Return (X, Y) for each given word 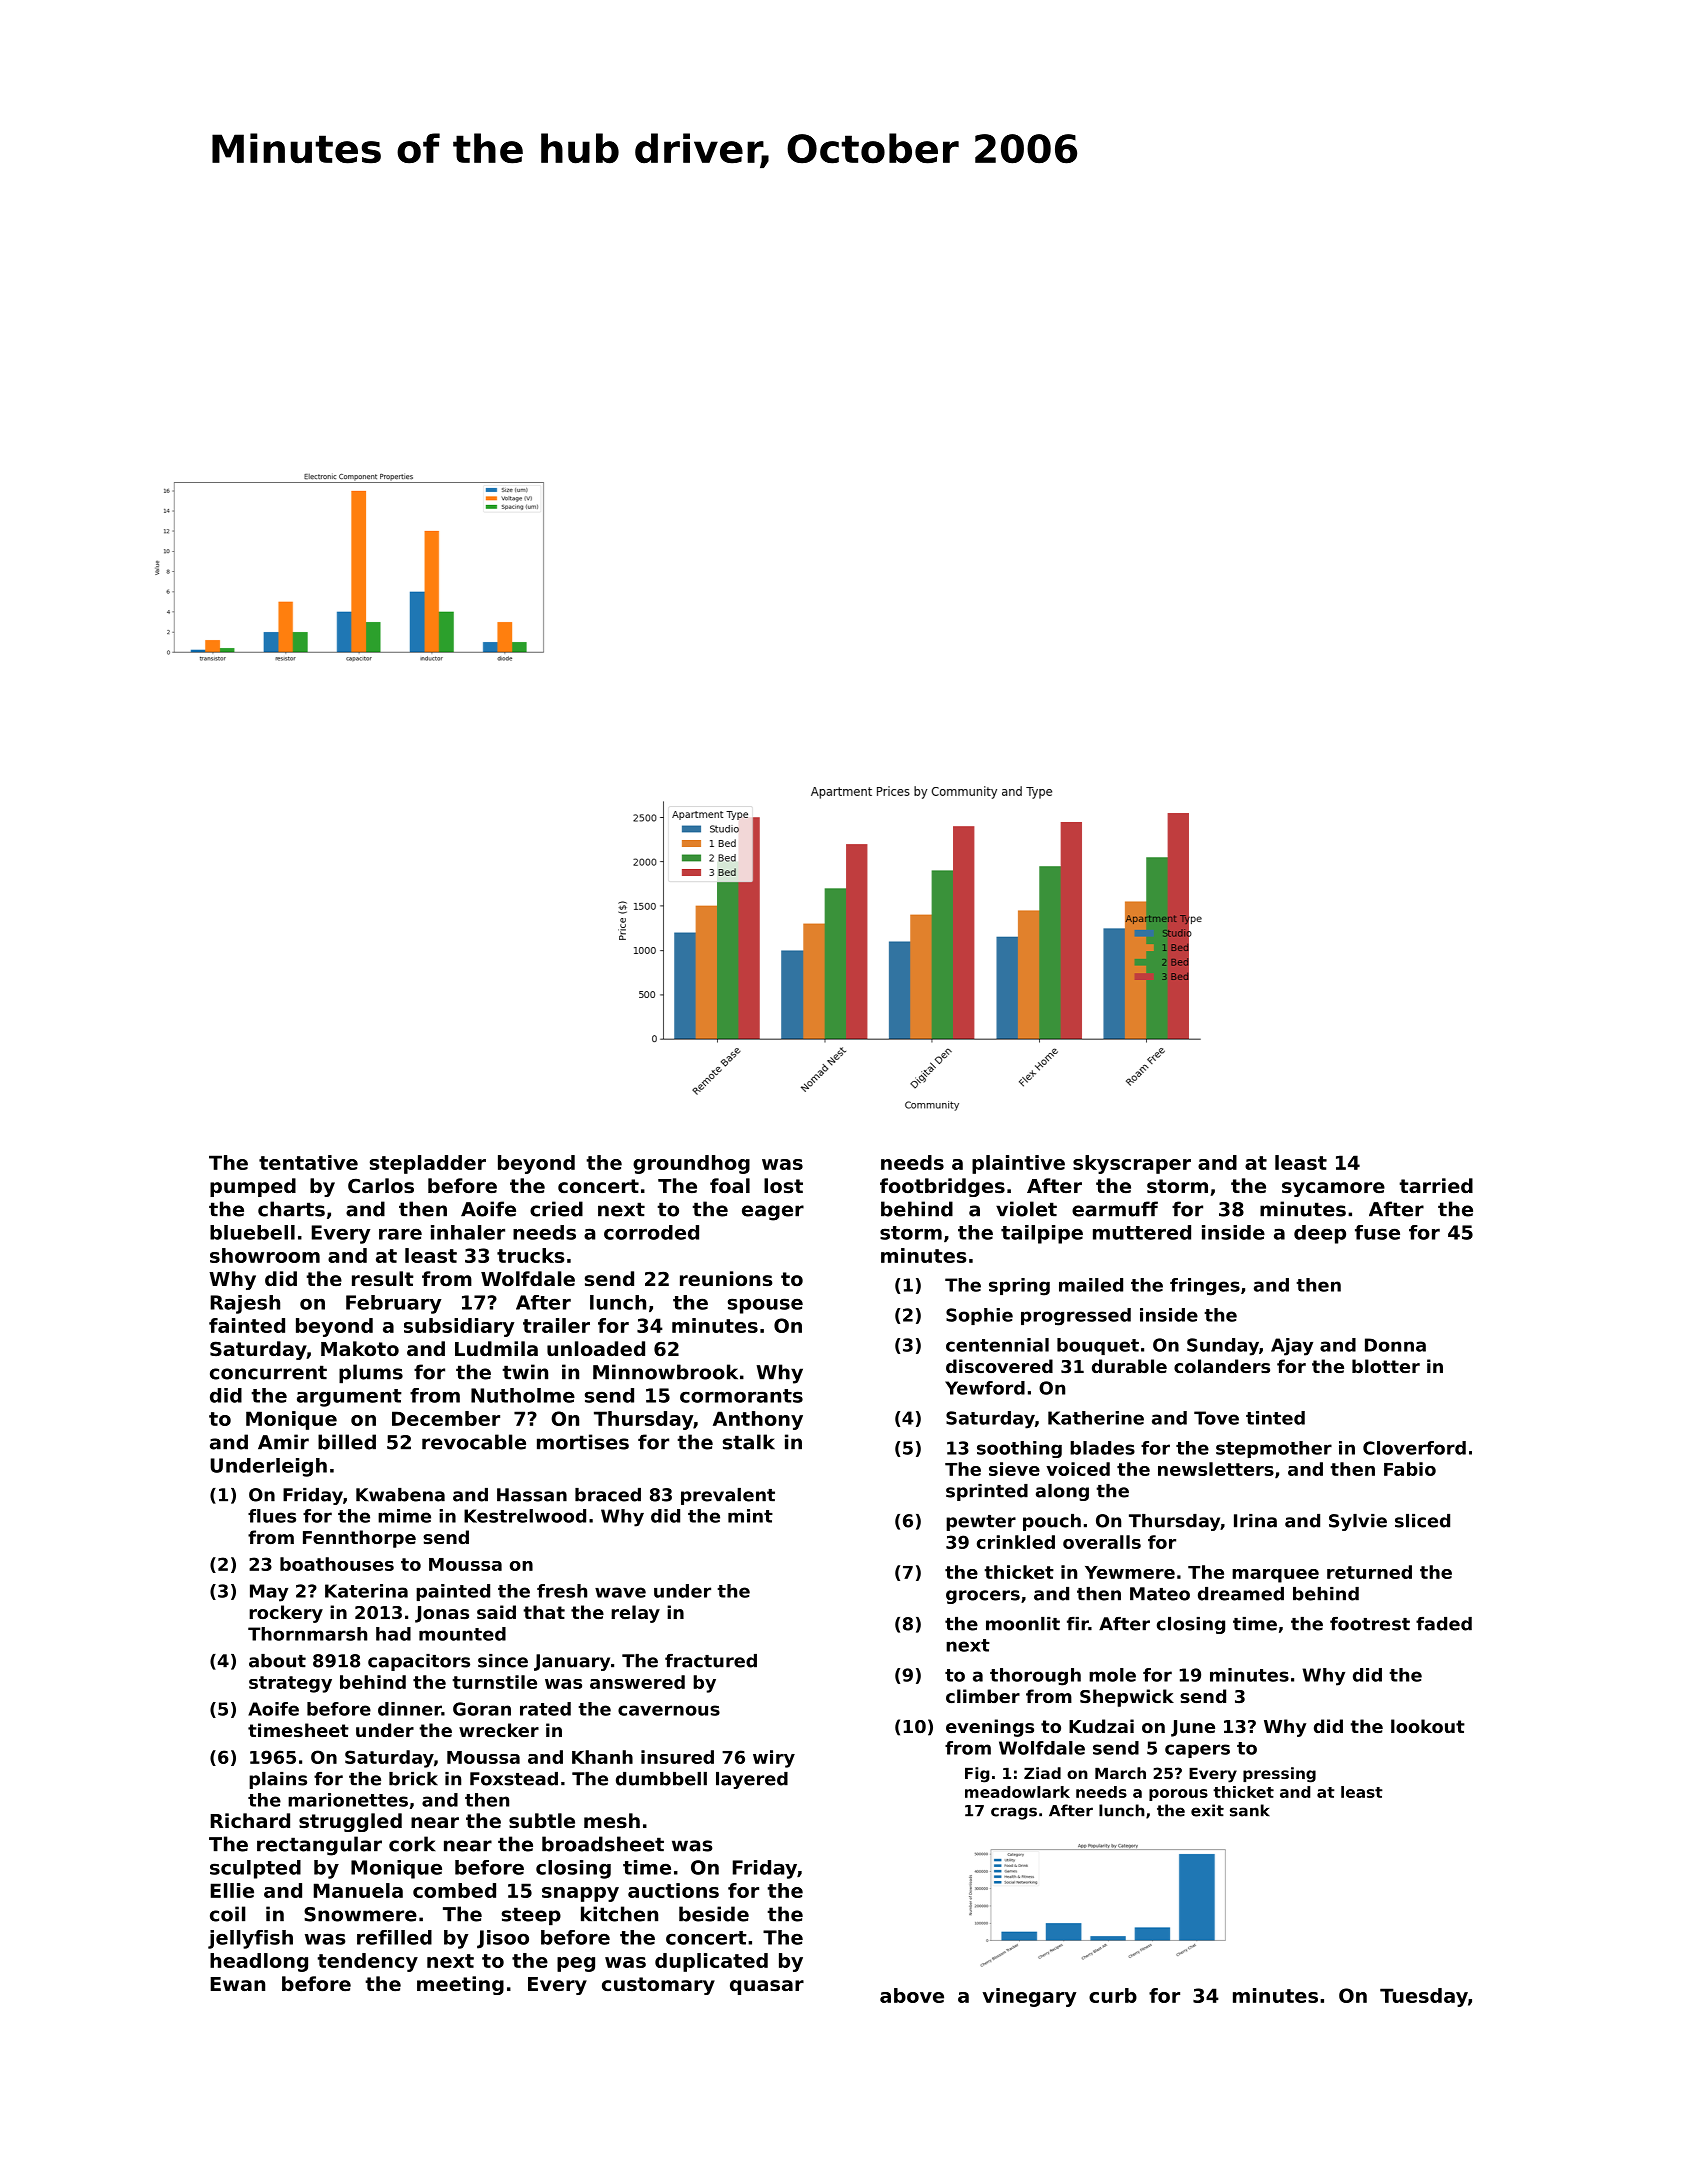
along (1062, 1492)
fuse (1377, 1232)
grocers (983, 1597)
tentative (308, 1162)
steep (531, 1916)
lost (783, 1186)
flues (272, 1516)
